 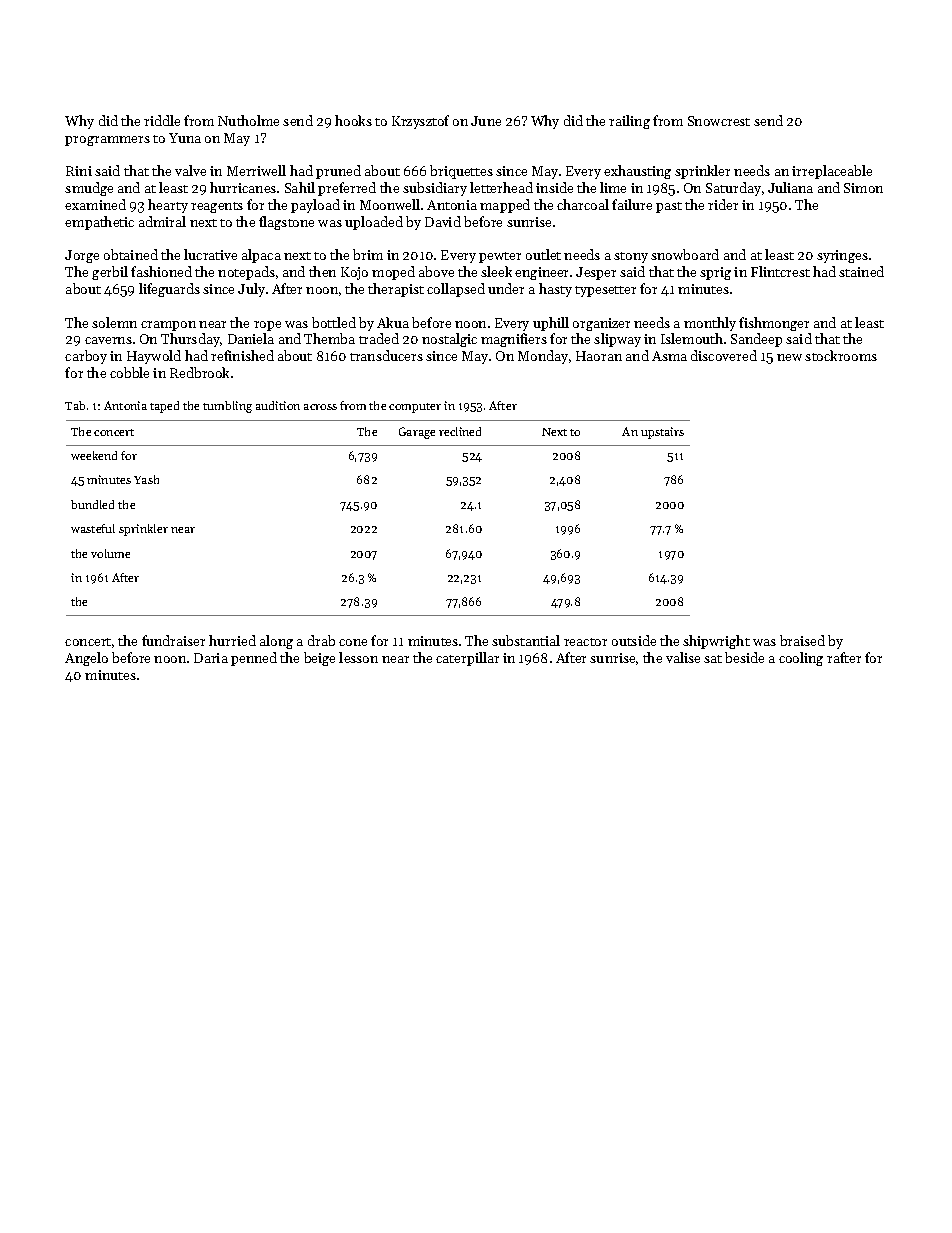 I want to click on riddle, so click(x=162, y=120).
